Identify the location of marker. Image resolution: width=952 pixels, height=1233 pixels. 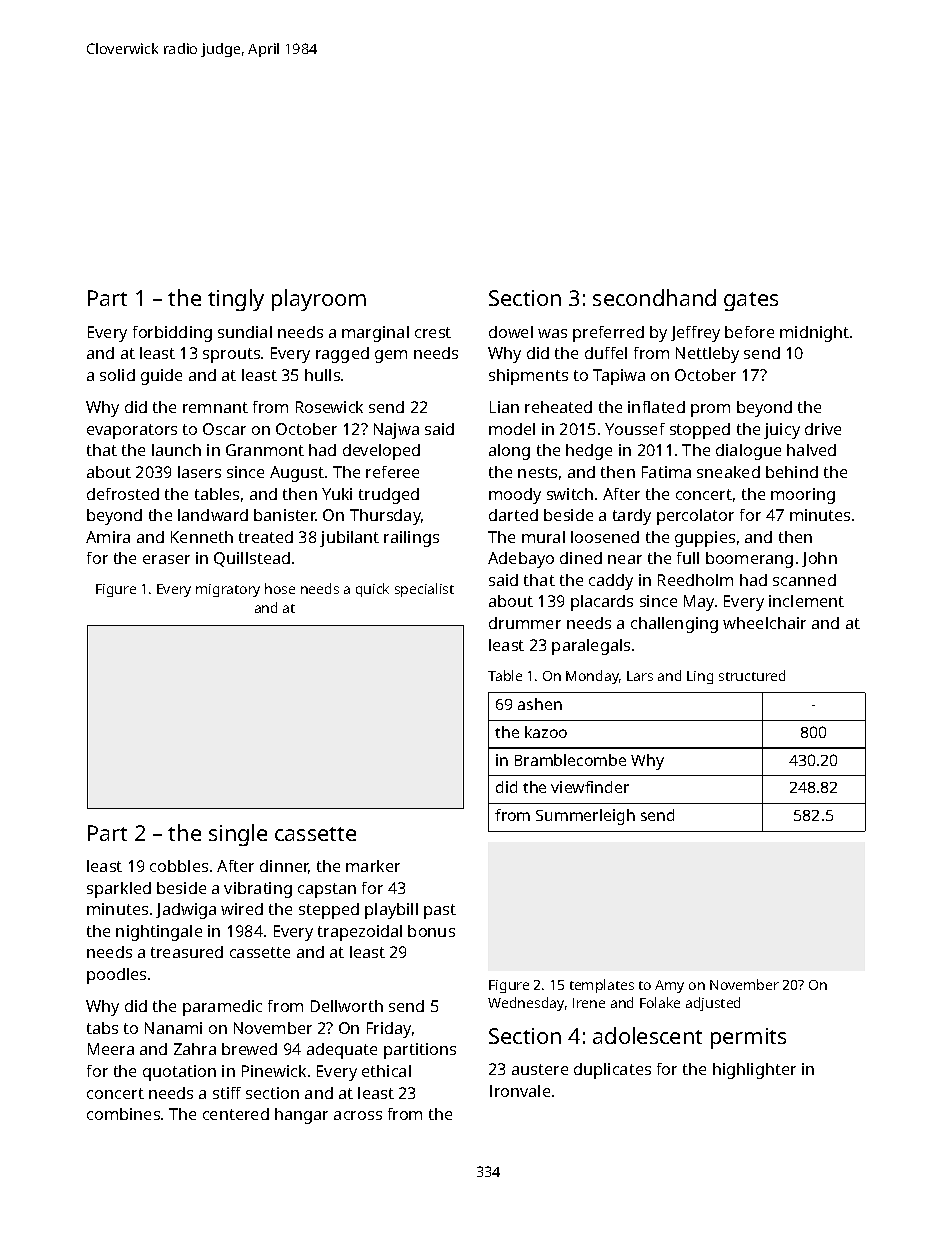
(373, 866).
